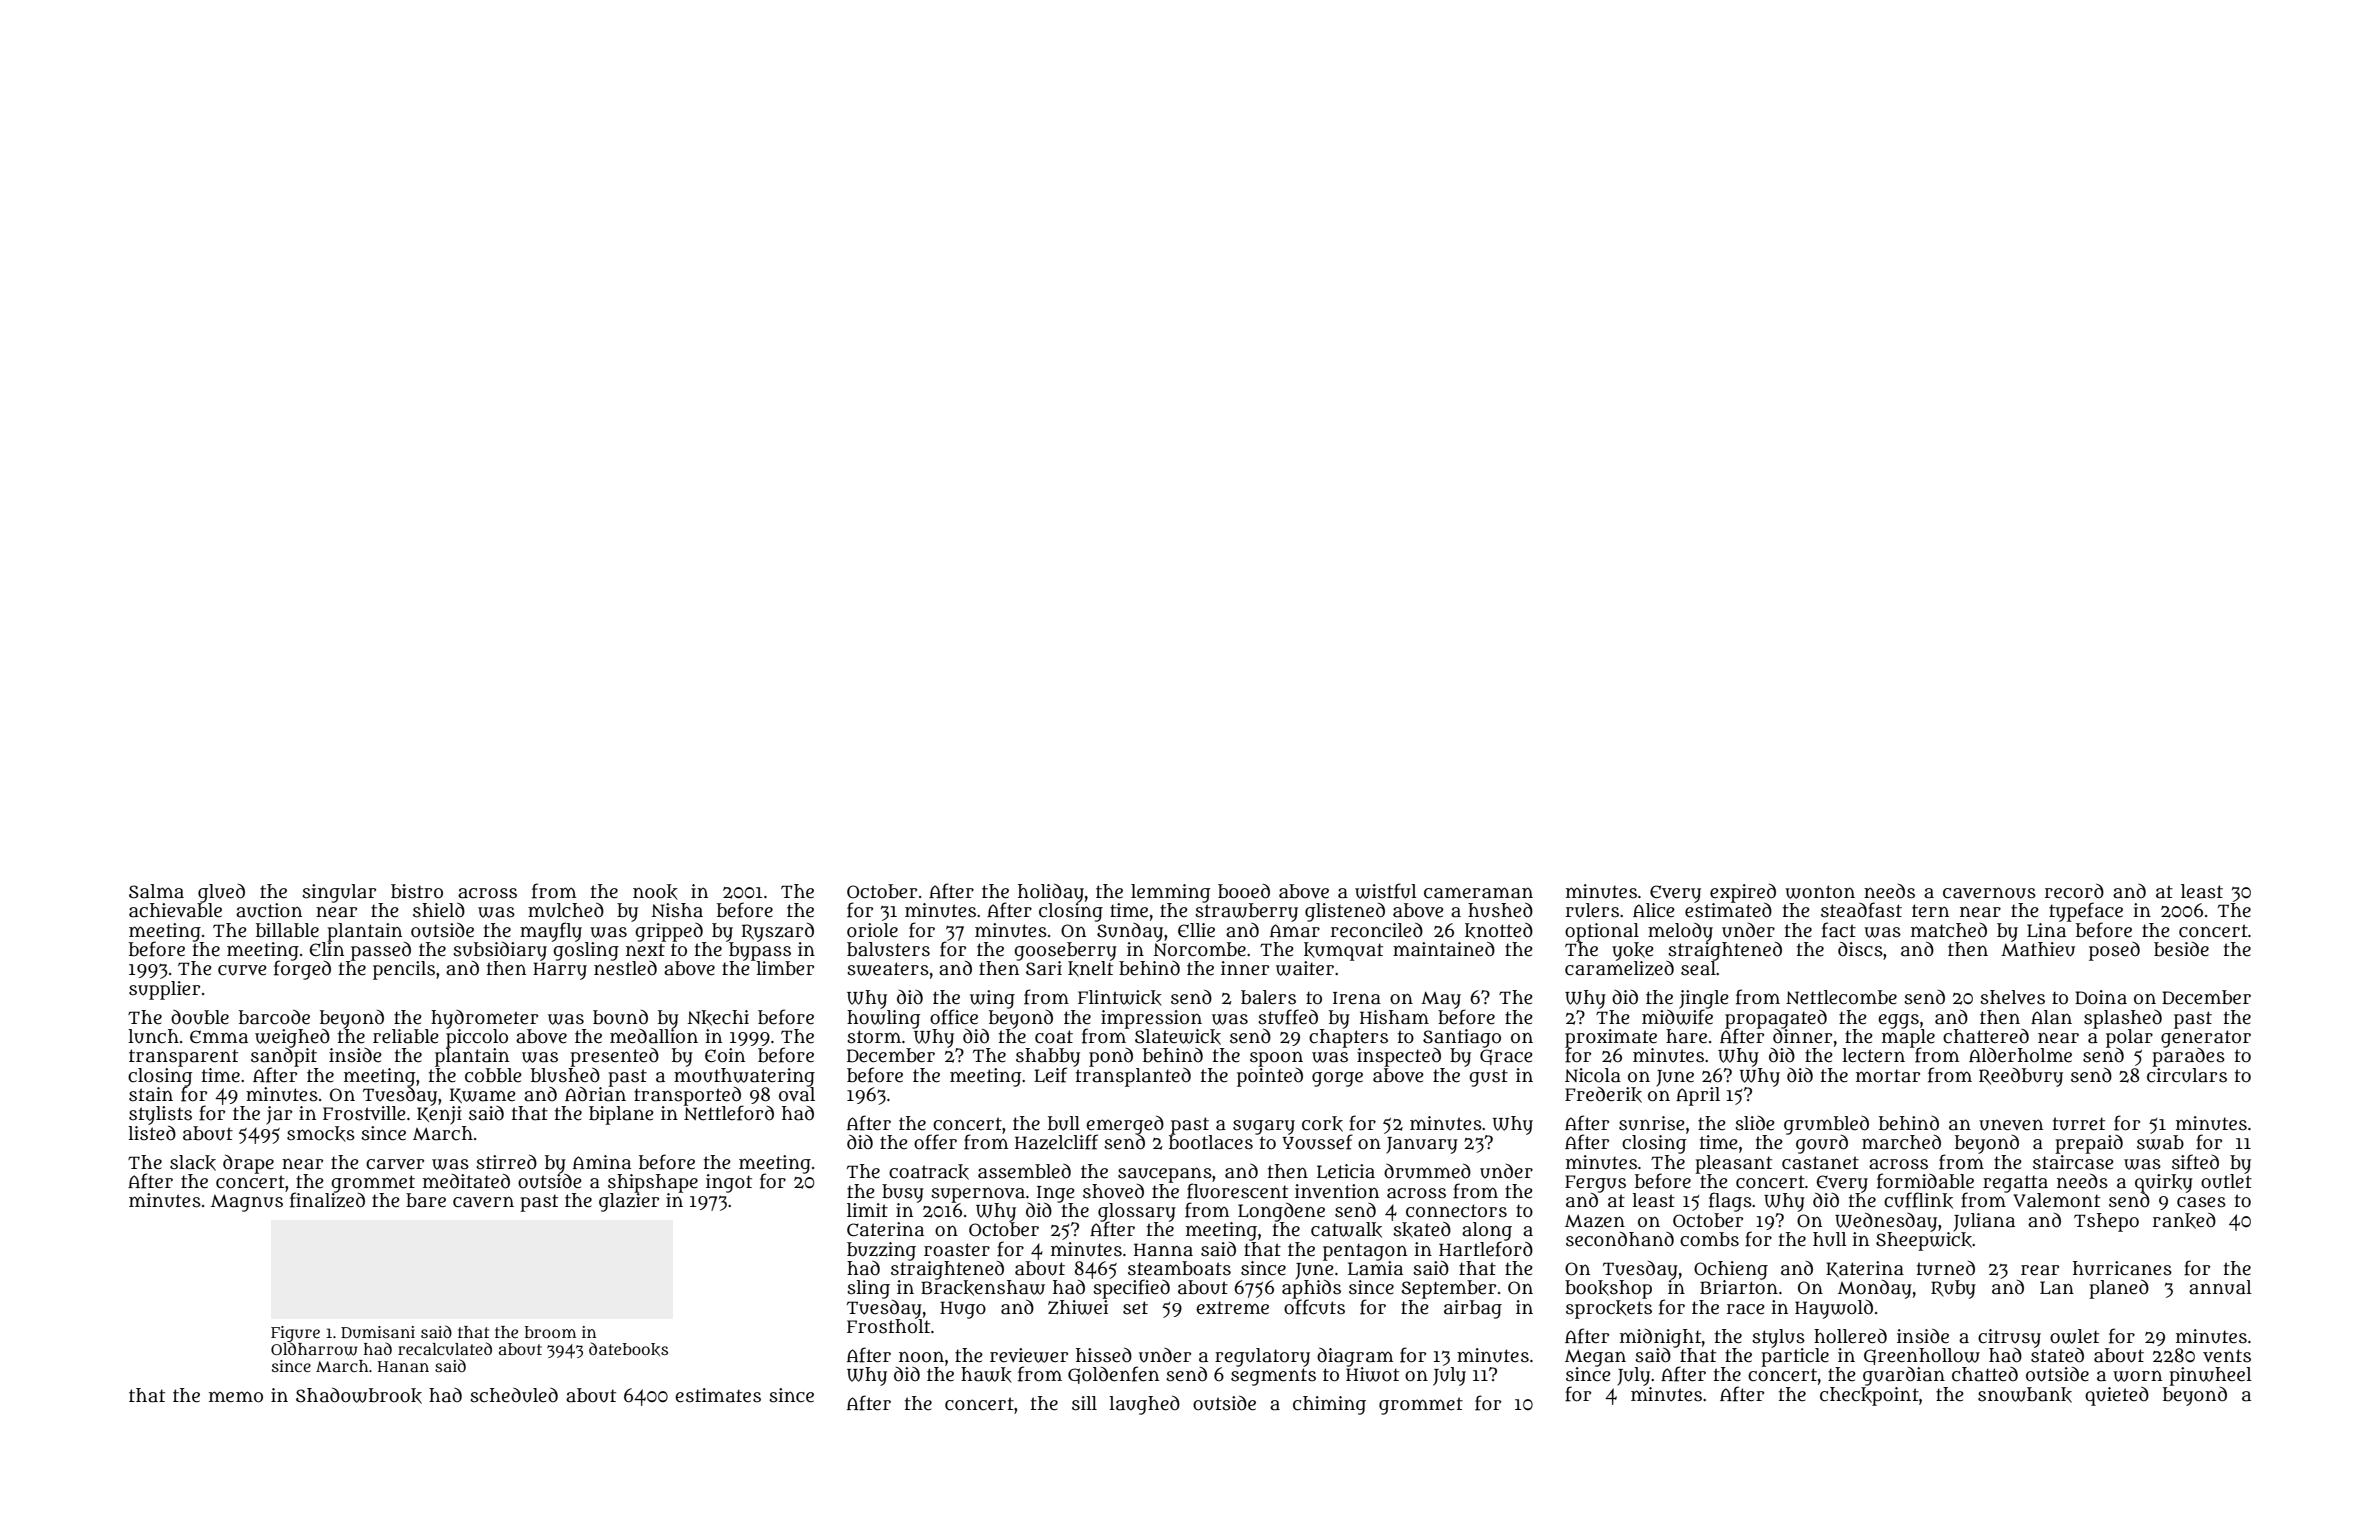 This page has height=1540, width=2380. What do you see at coordinates (2164, 1183) in the page?
I see `quirky` at bounding box center [2164, 1183].
